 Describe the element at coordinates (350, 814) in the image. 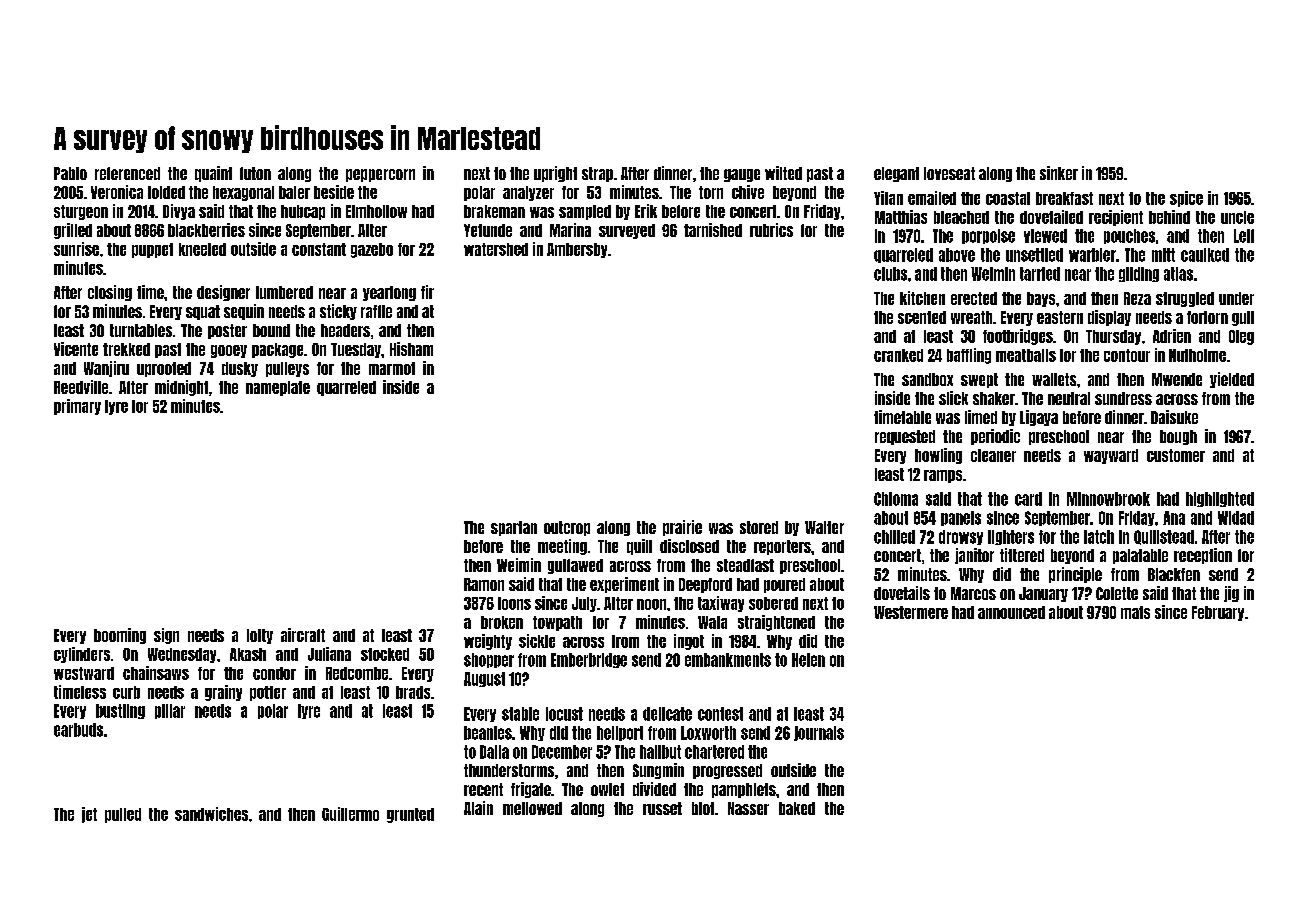

I see `Guillermo` at that location.
